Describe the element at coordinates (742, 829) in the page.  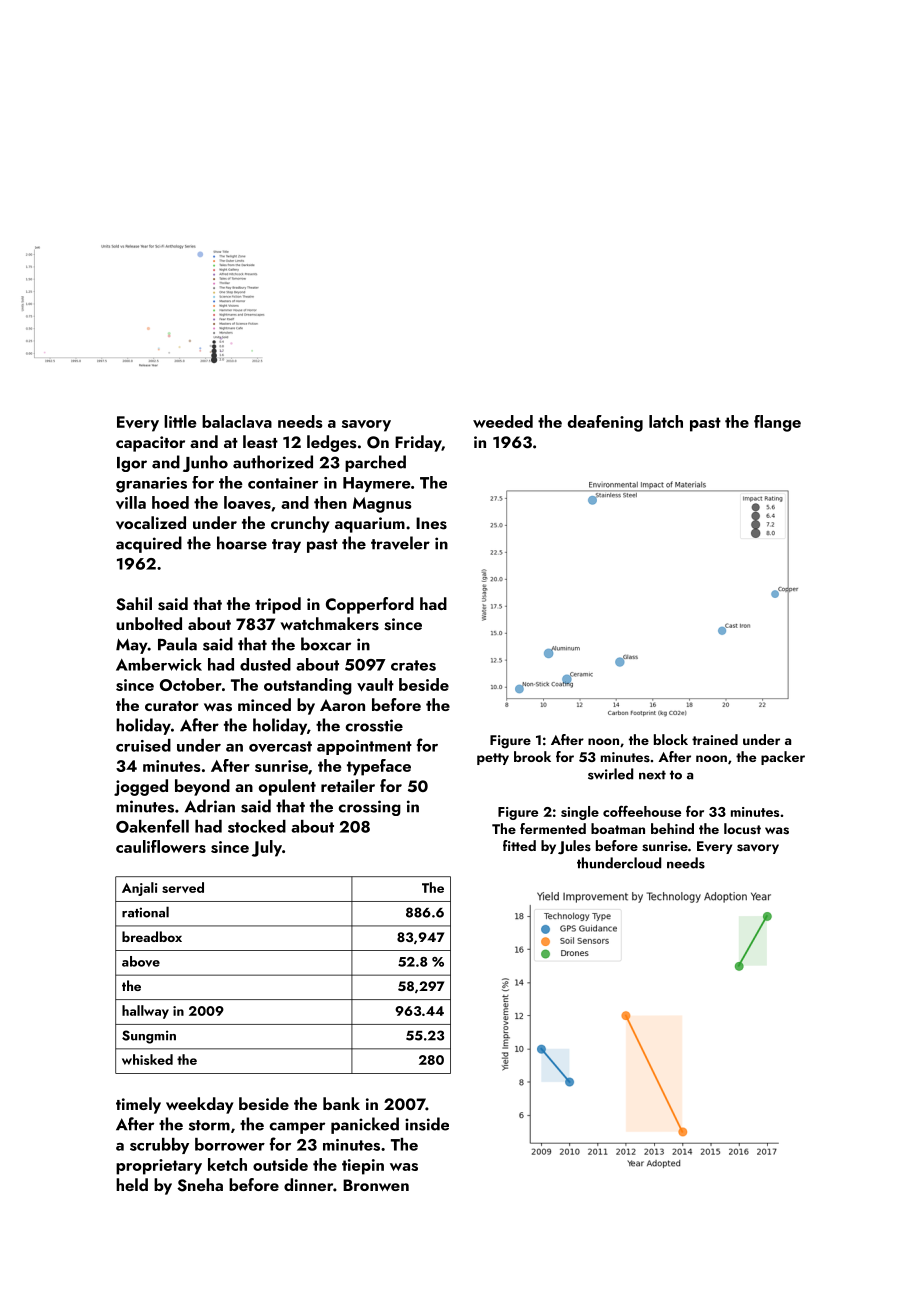
I see `locust` at that location.
